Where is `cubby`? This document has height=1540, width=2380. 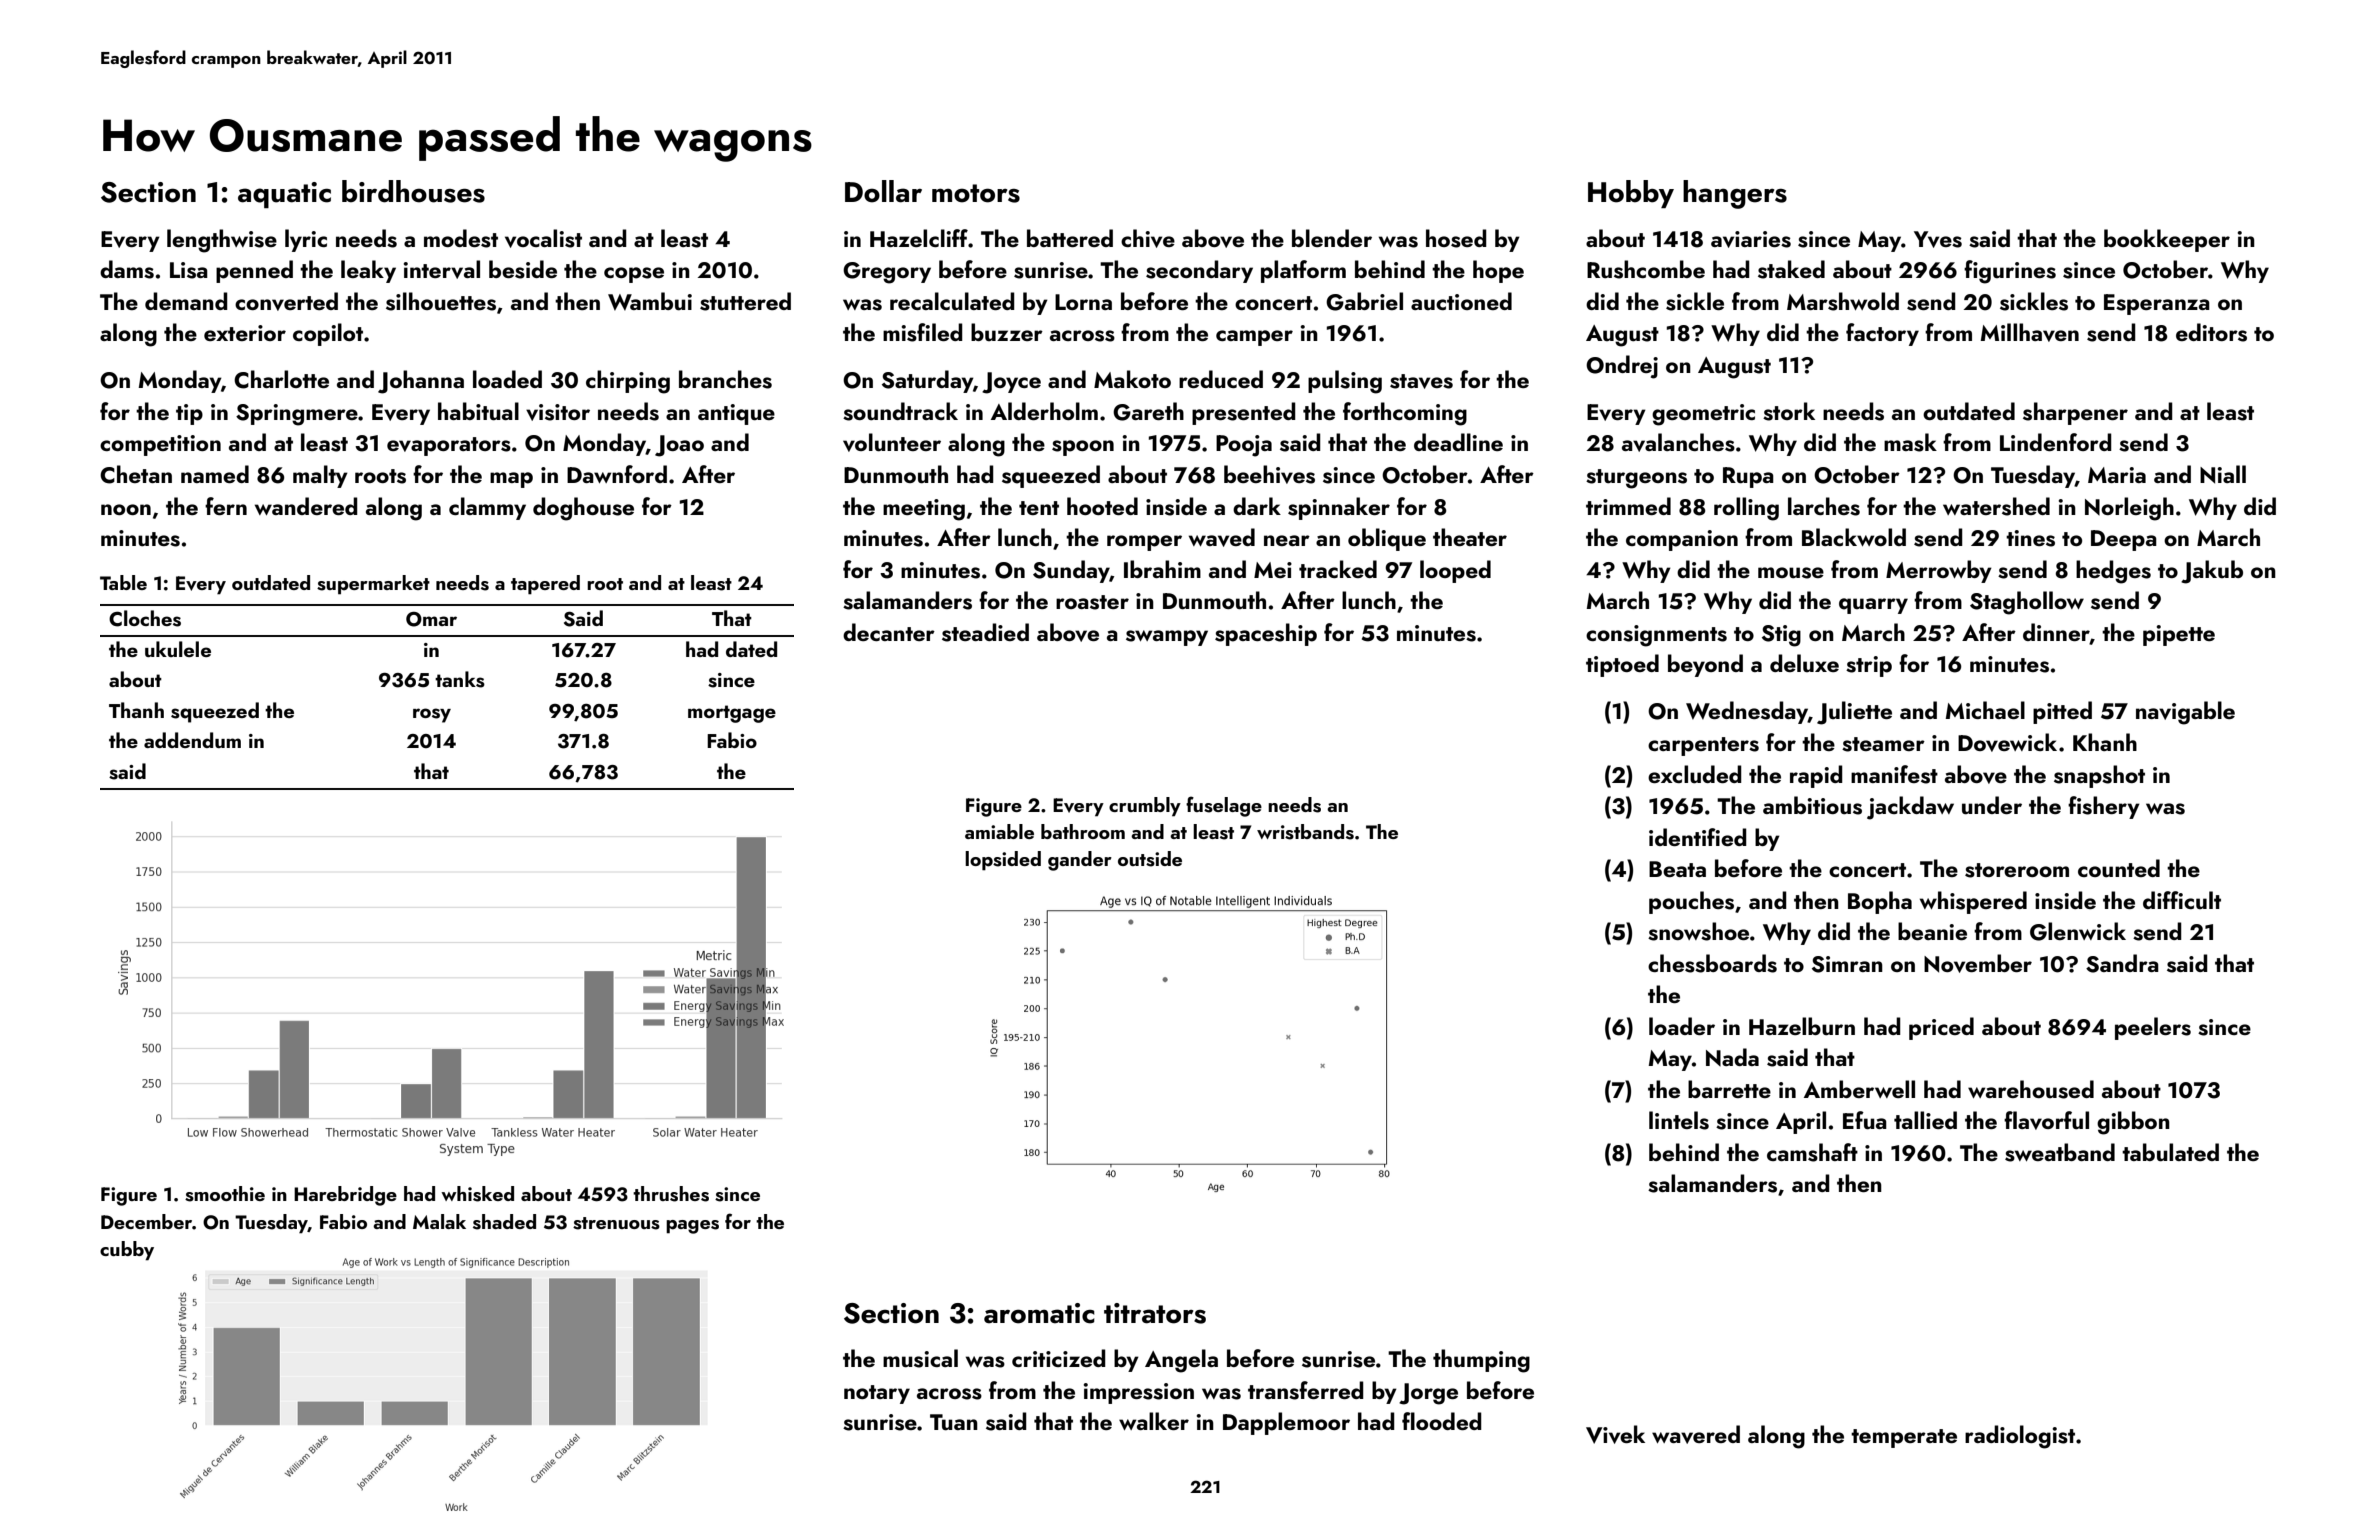
cubby is located at coordinates (127, 1251).
